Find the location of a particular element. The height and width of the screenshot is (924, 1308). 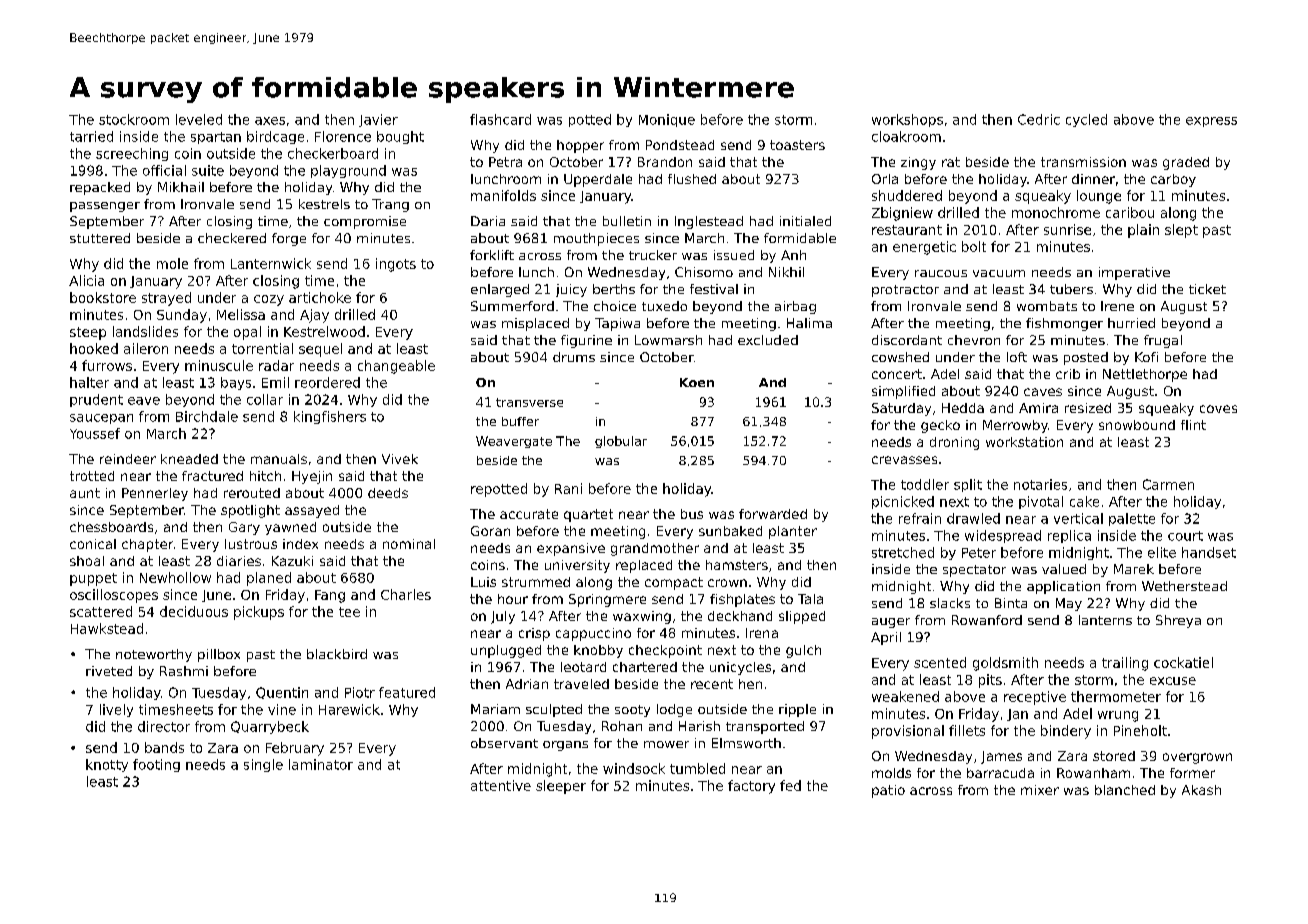

replica is located at coordinates (1069, 536).
